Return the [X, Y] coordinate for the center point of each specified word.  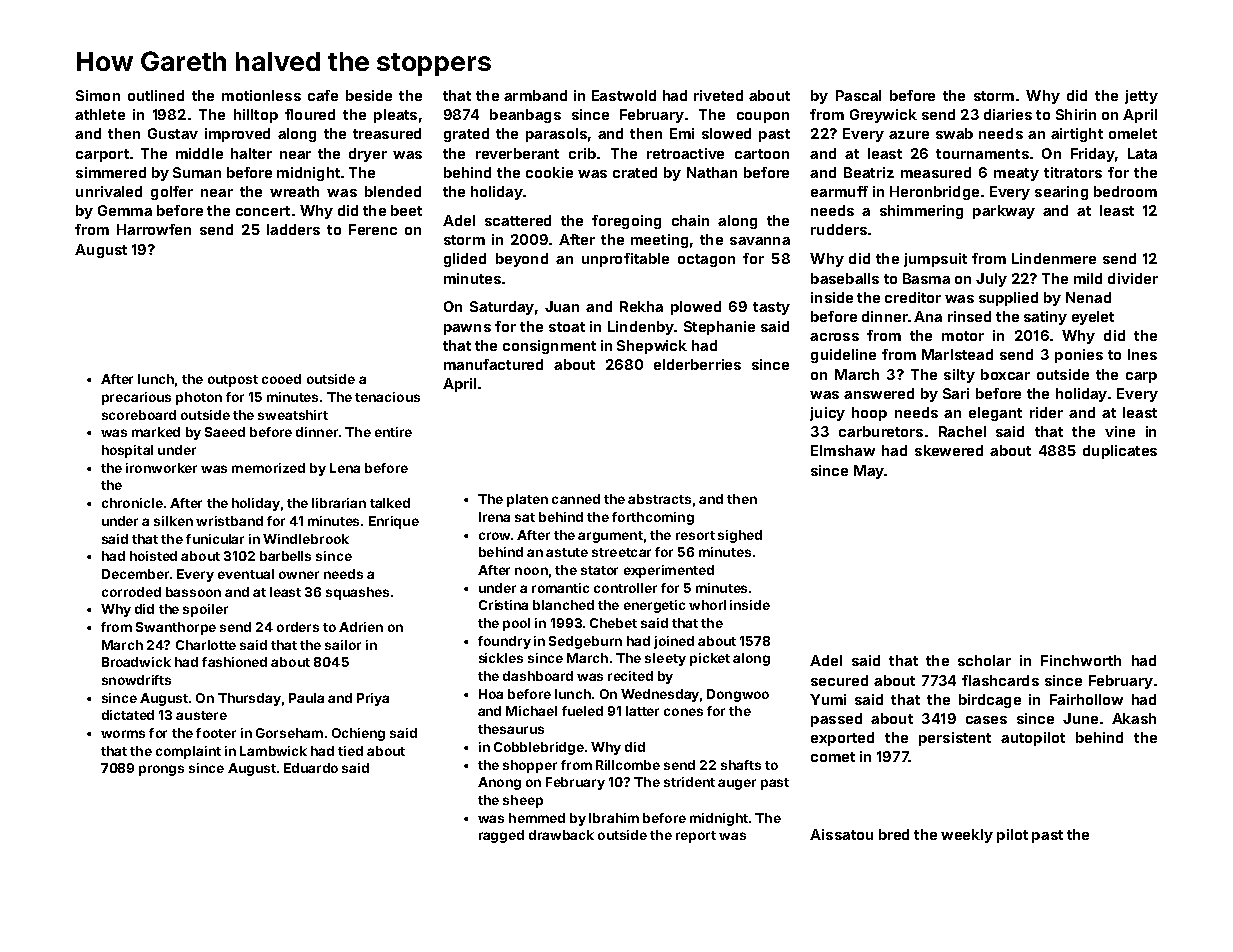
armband [535, 95]
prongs [161, 770]
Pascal [858, 95]
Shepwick [652, 347]
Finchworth [1081, 660]
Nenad [1088, 297]
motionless [261, 95]
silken [173, 521]
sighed [740, 536]
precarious [136, 398]
